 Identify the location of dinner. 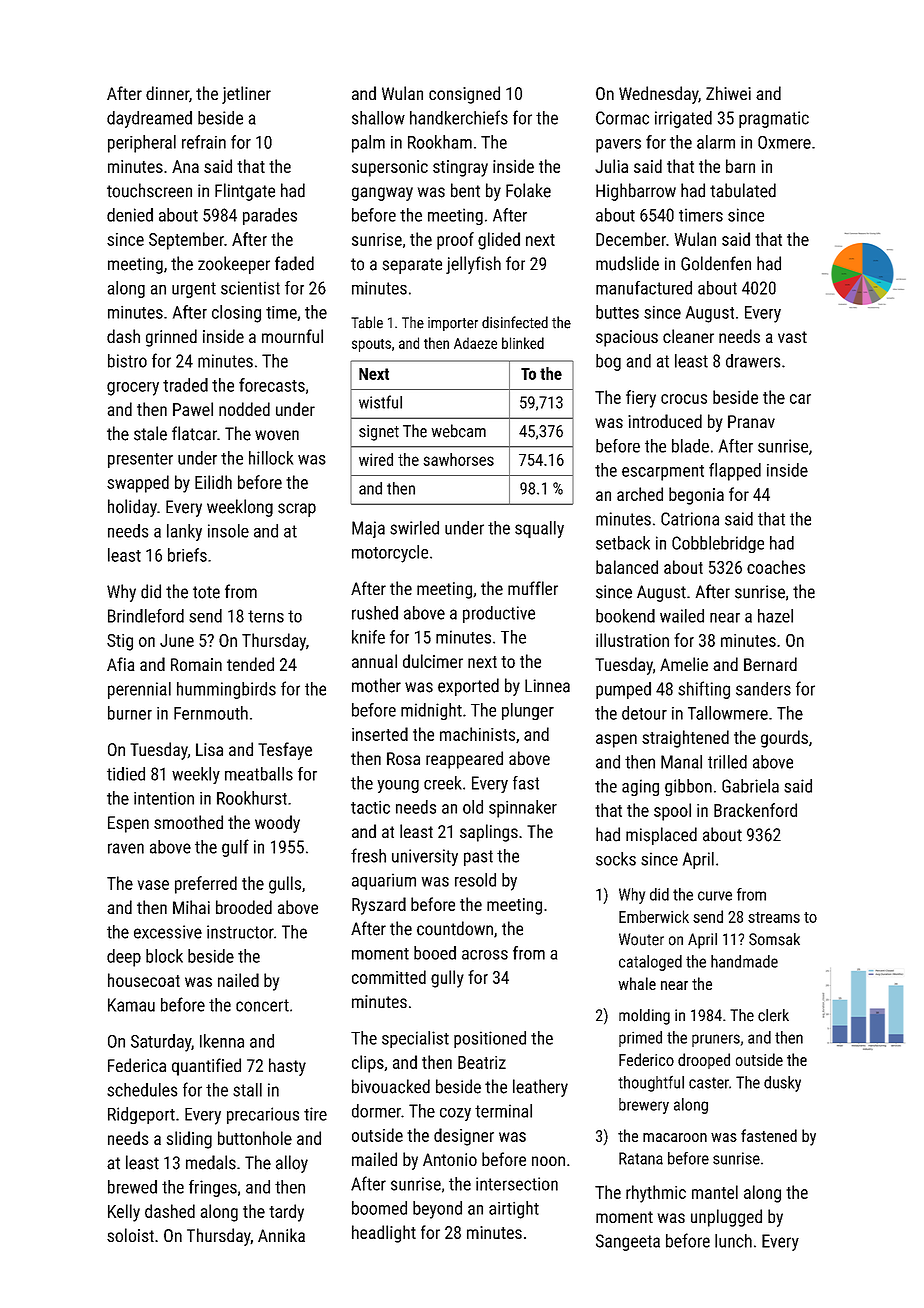
(167, 93).
